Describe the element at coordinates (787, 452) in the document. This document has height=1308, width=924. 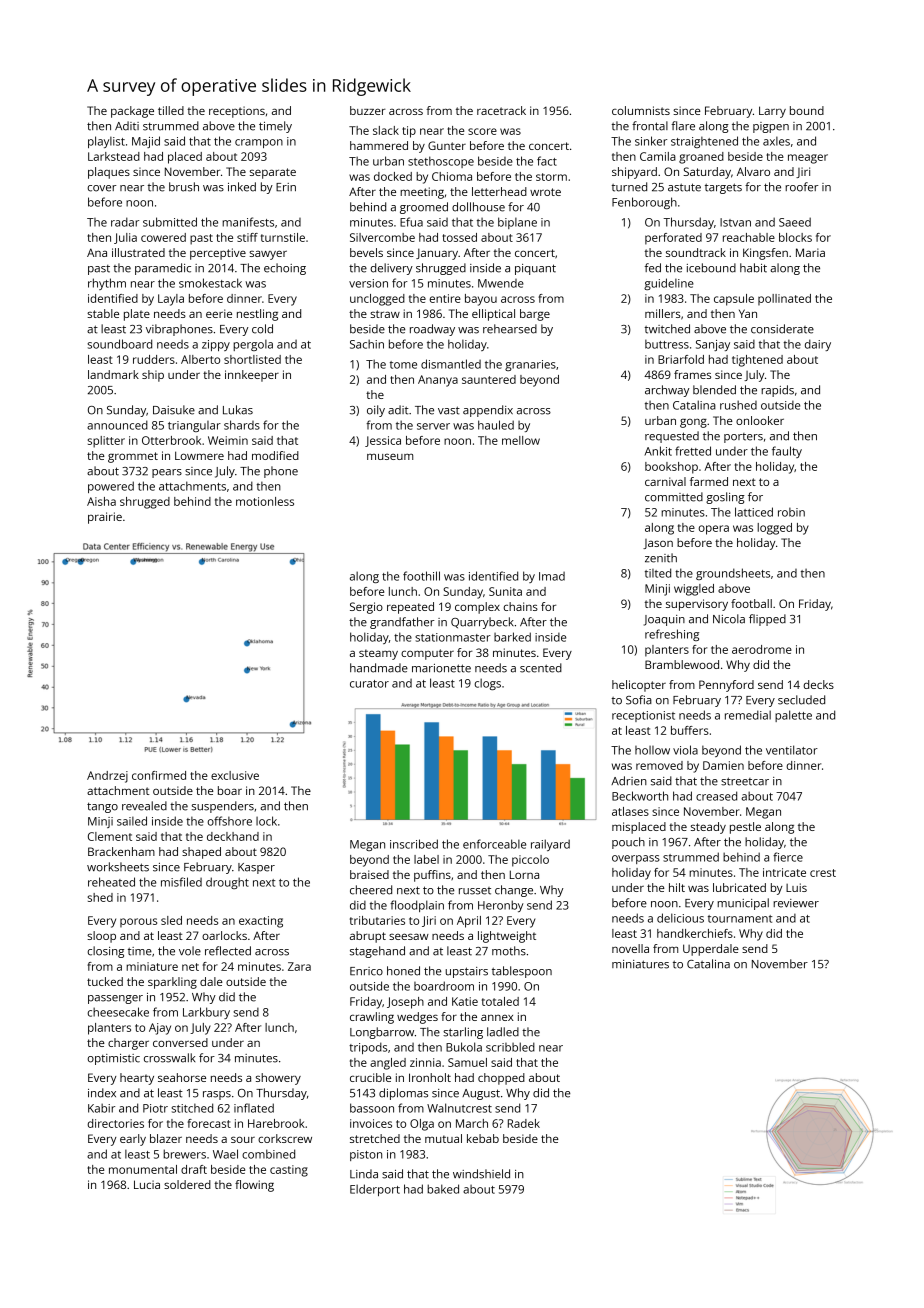
I see `faulty` at that location.
